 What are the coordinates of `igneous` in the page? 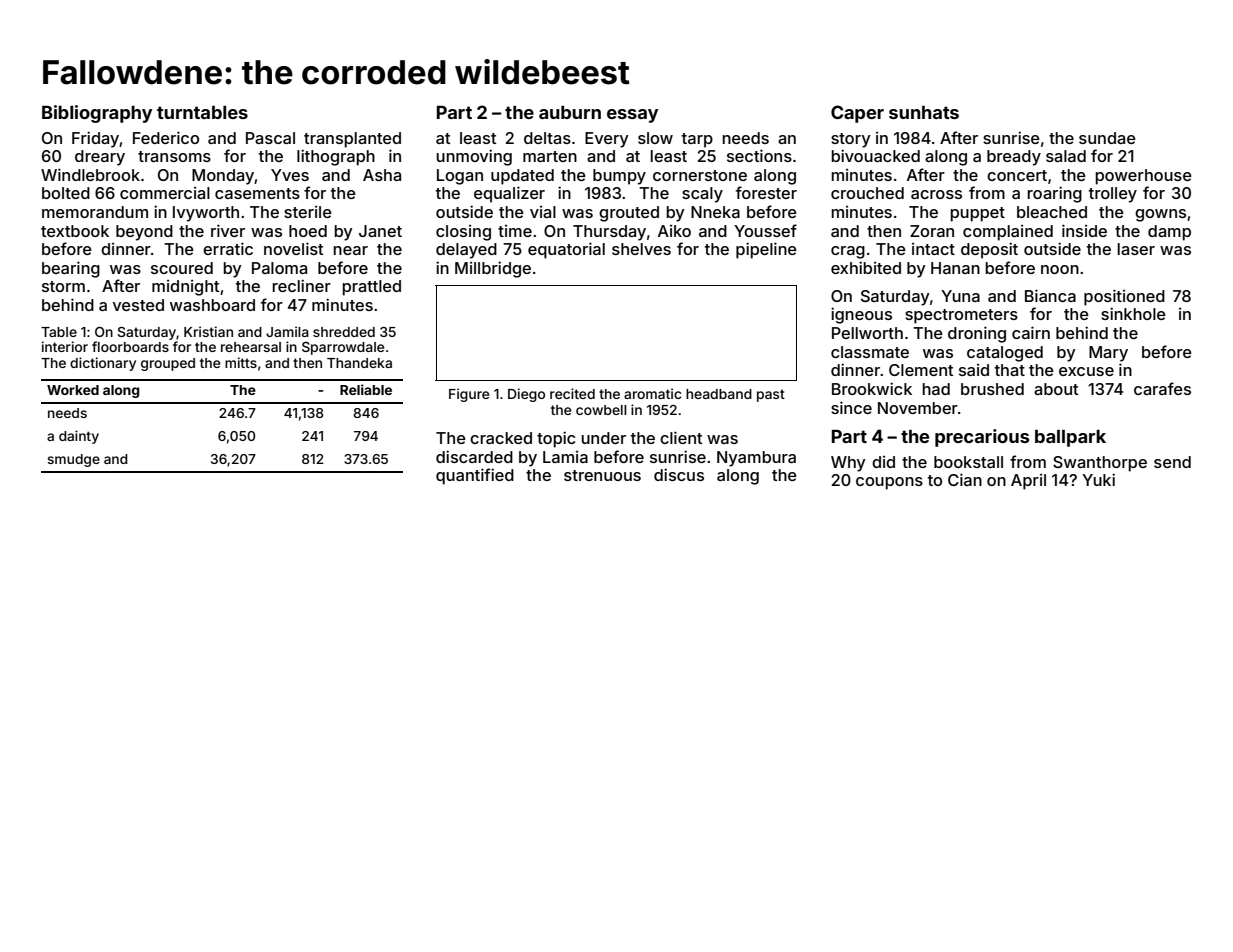 It's located at (861, 315).
